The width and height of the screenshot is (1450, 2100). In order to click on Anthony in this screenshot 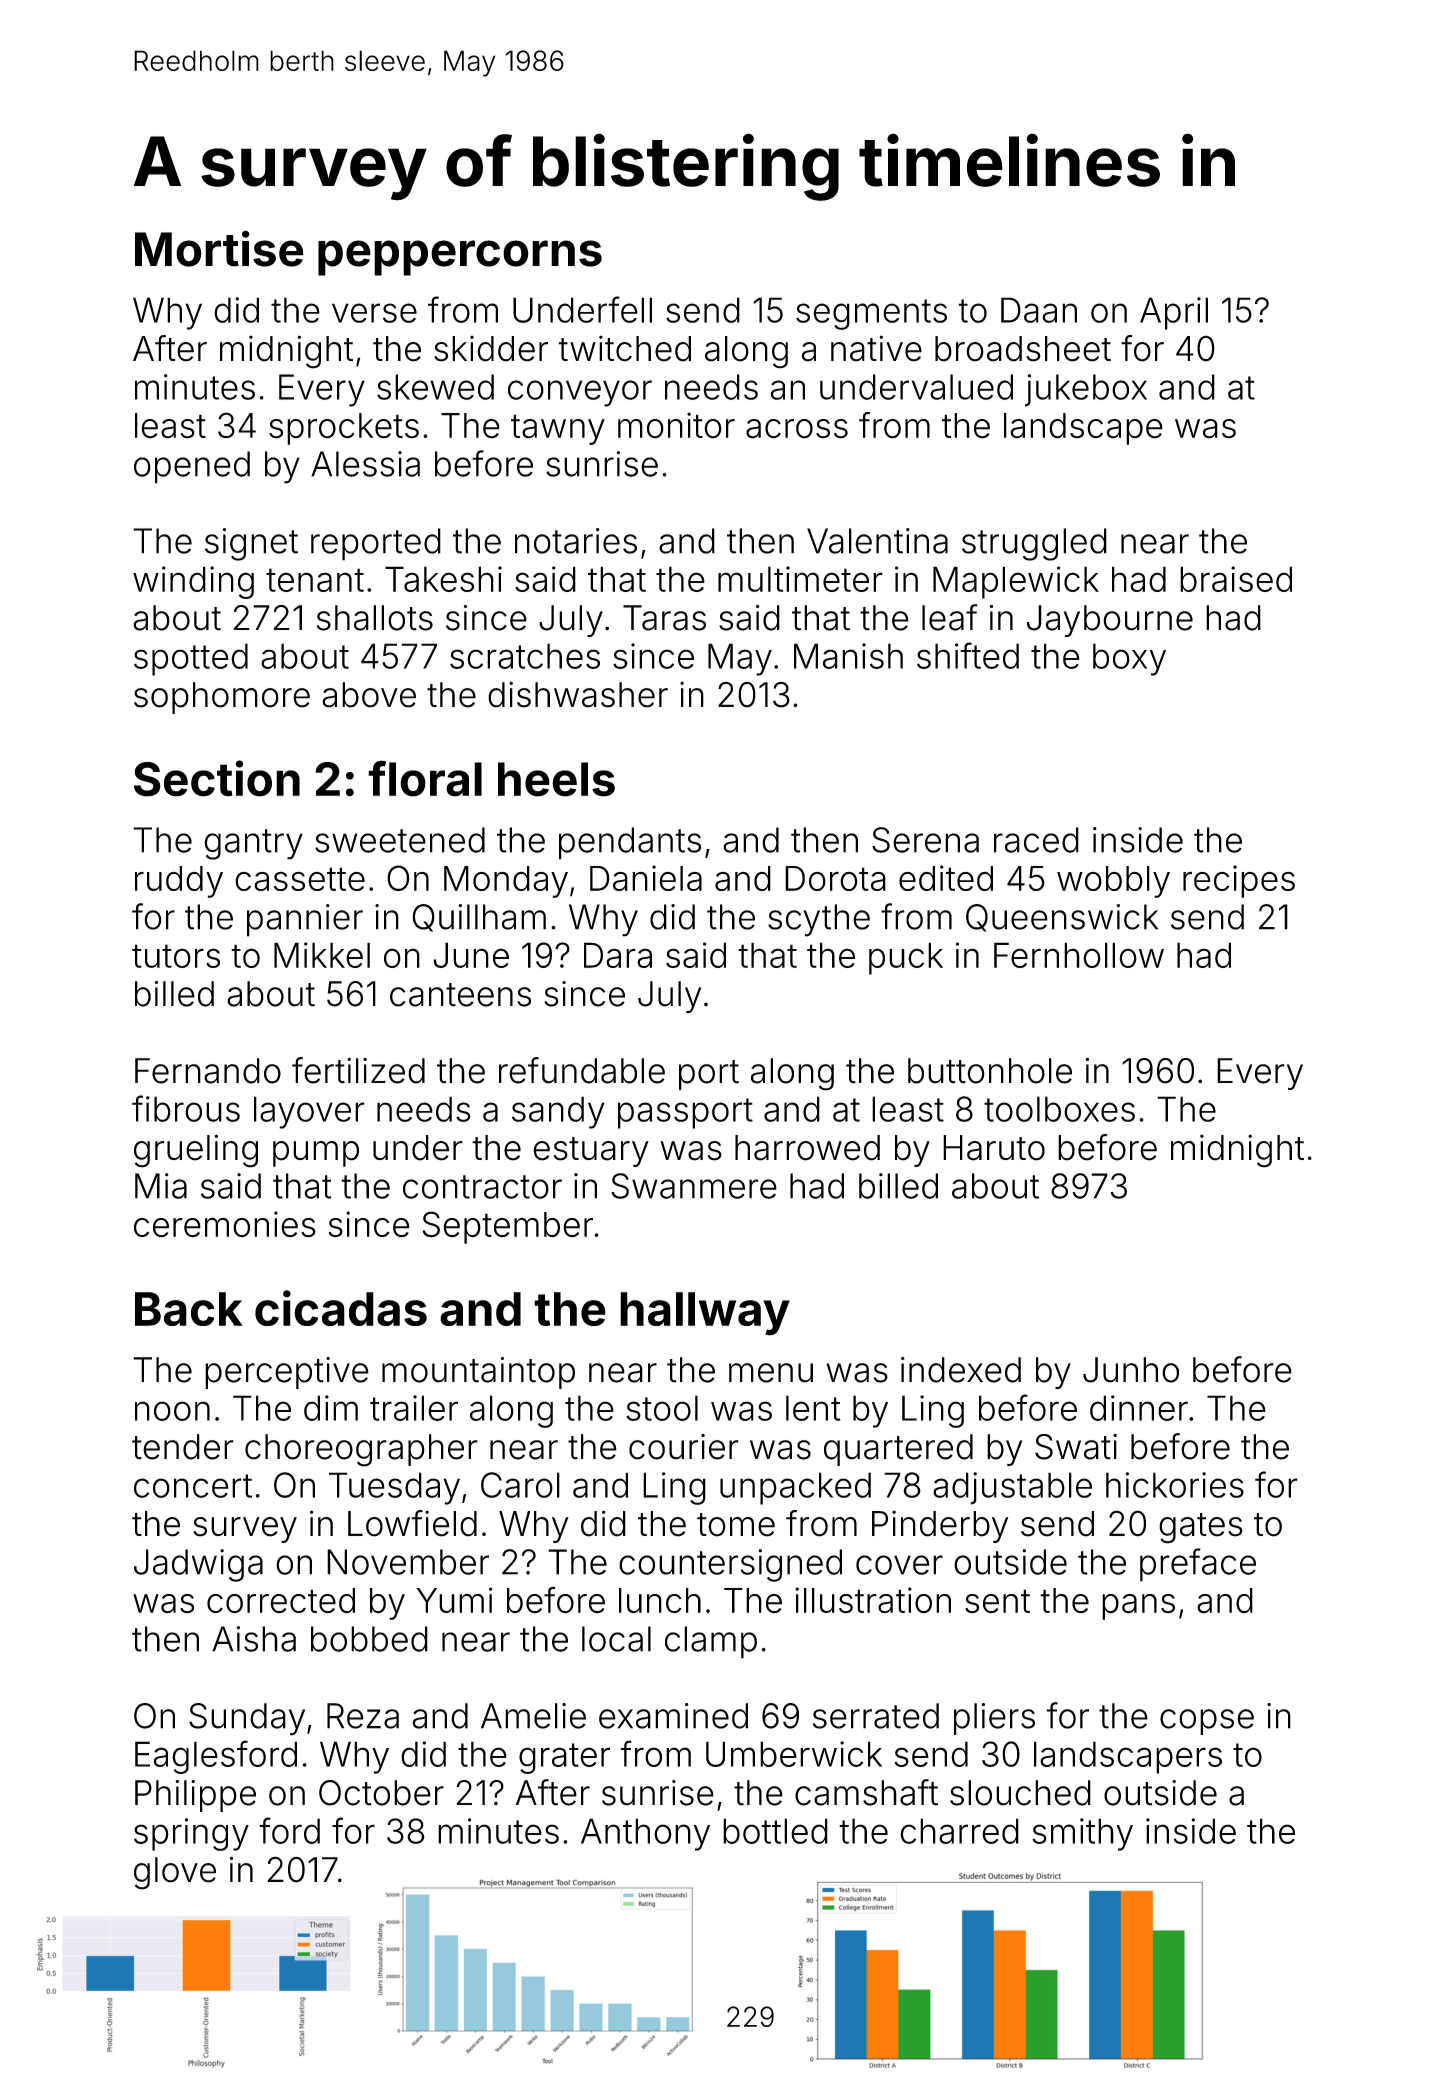, I will do `click(645, 1834)`.
